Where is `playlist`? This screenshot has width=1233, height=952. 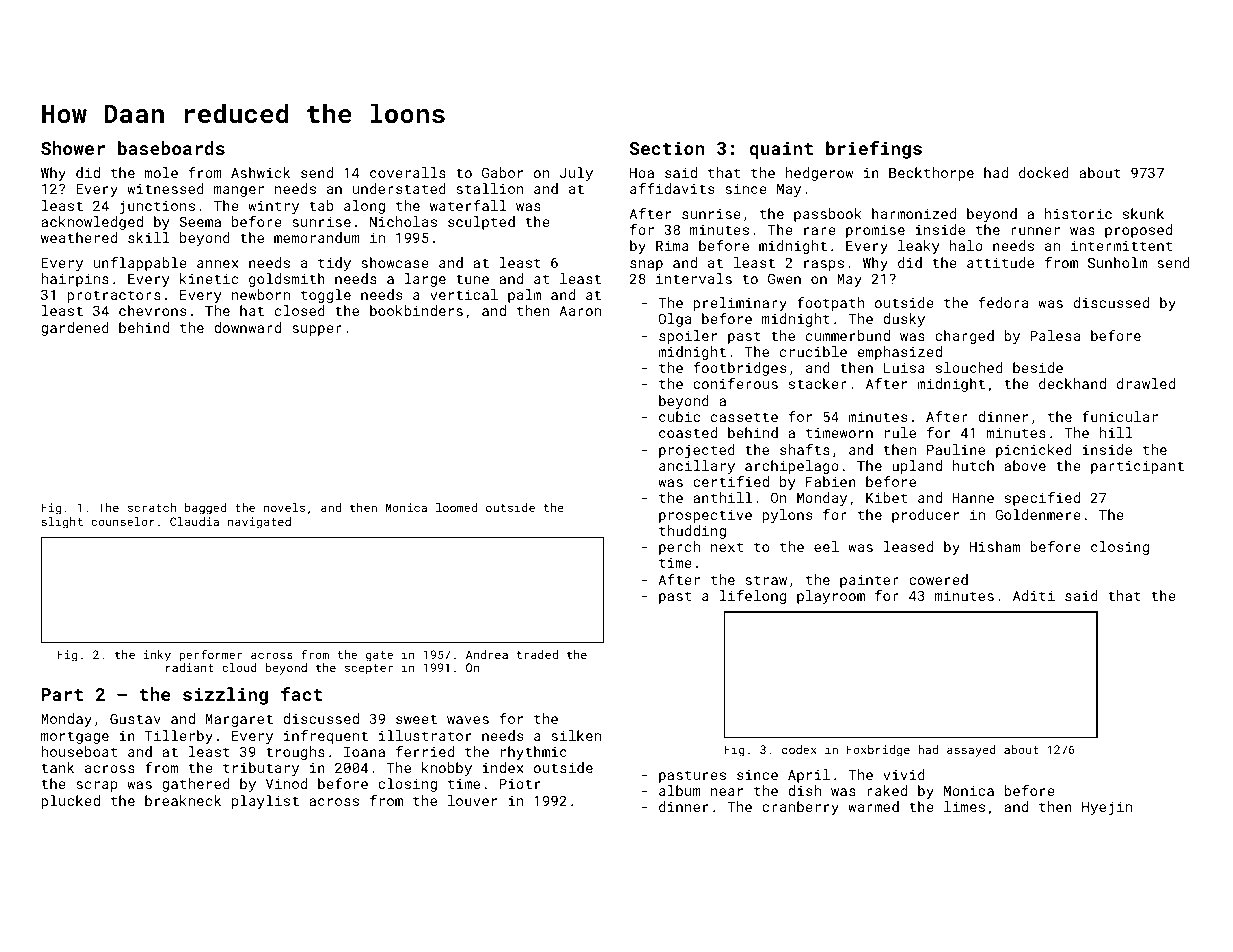
playlist is located at coordinates (265, 802).
